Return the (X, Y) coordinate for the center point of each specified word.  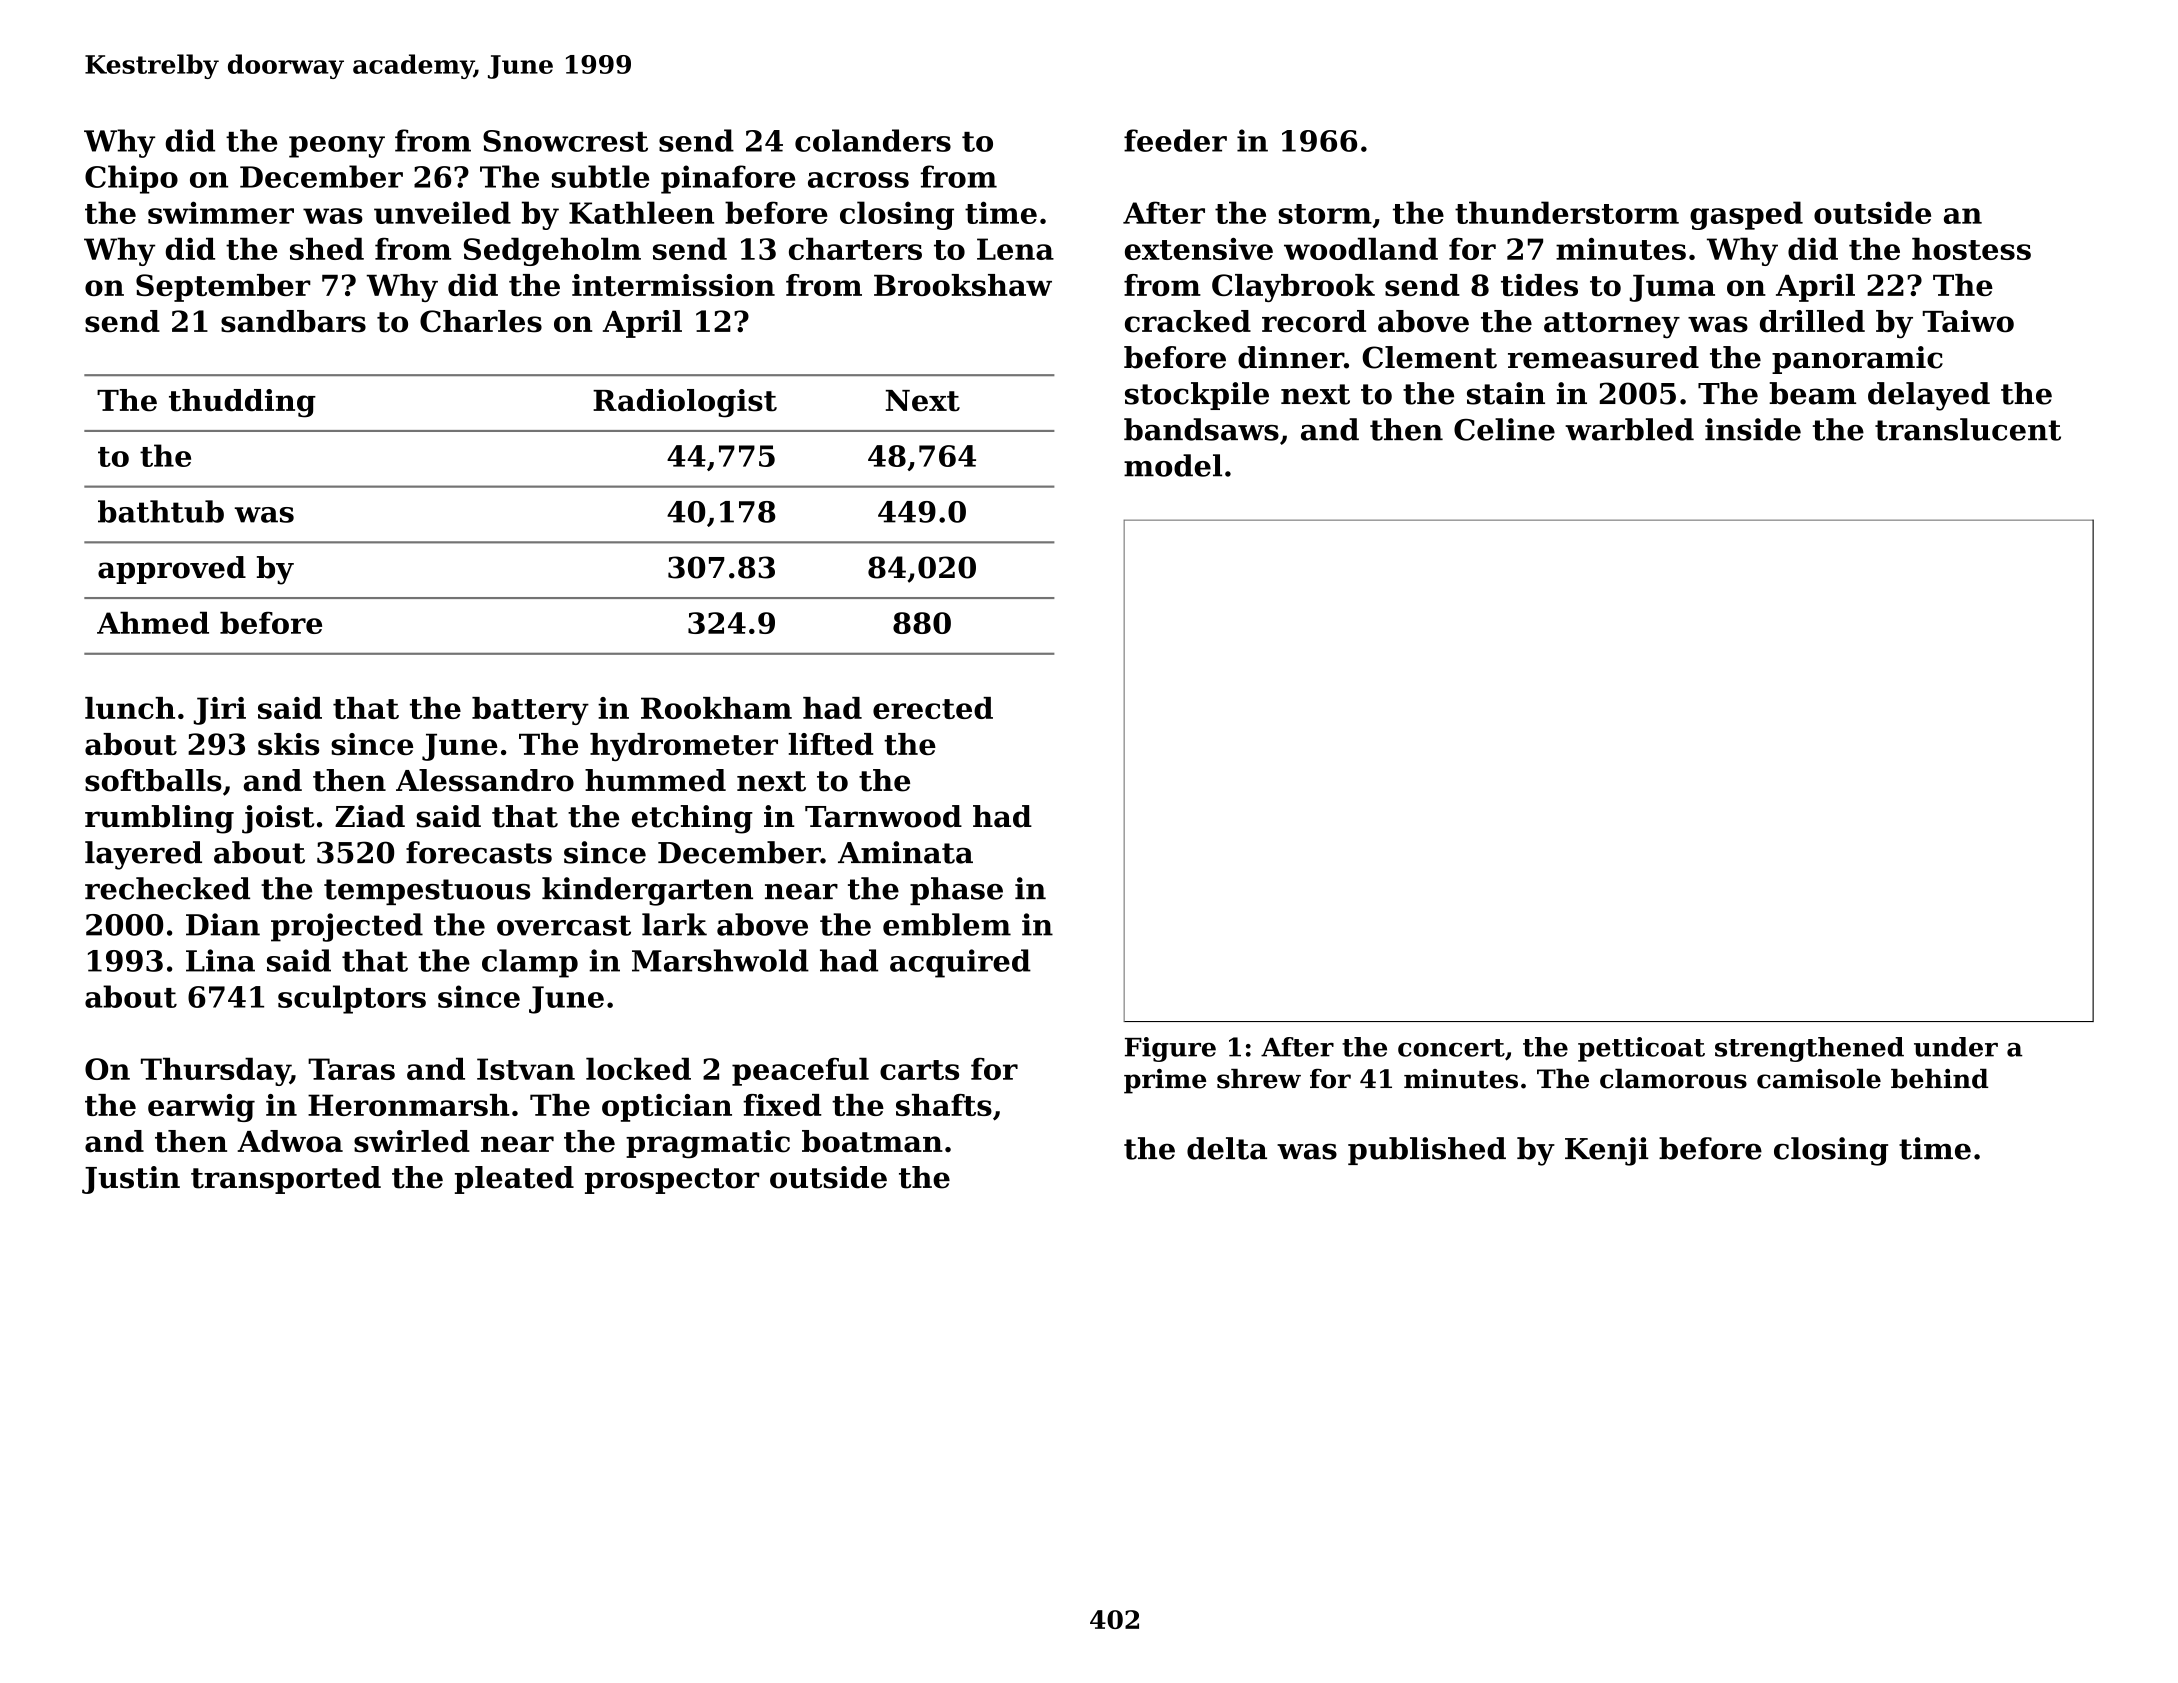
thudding (242, 403)
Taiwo (1968, 321)
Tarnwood (883, 816)
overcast (564, 925)
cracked (1188, 321)
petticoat (1641, 1049)
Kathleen (641, 212)
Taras (351, 1069)
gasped (1746, 215)
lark (674, 924)
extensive (1199, 249)
